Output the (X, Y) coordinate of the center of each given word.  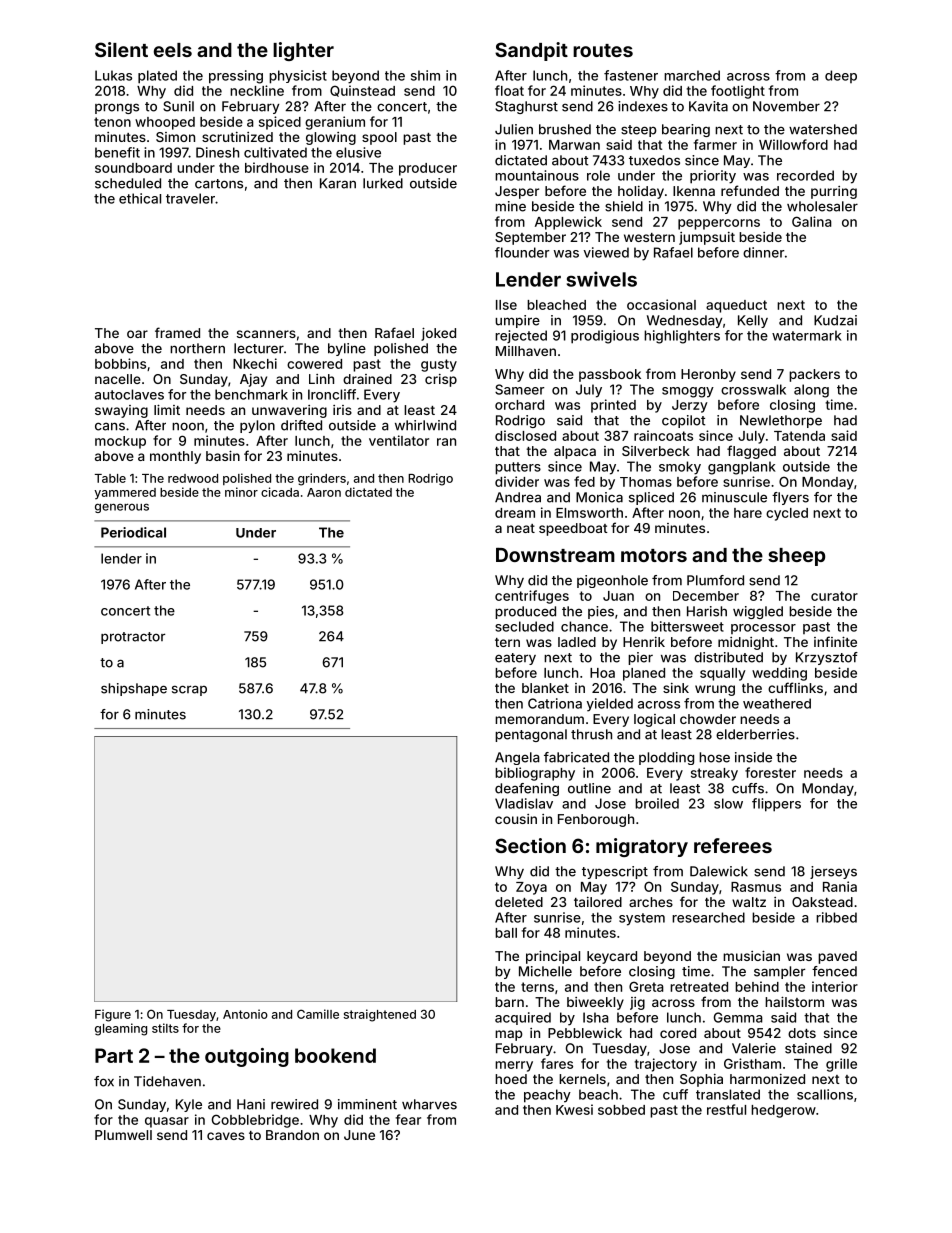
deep (841, 76)
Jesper (517, 192)
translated (728, 1094)
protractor (133, 638)
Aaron (324, 492)
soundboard (133, 168)
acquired (523, 1018)
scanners (266, 334)
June (359, 1135)
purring (834, 192)
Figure (113, 1015)
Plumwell (123, 1135)
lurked (383, 183)
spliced (651, 498)
